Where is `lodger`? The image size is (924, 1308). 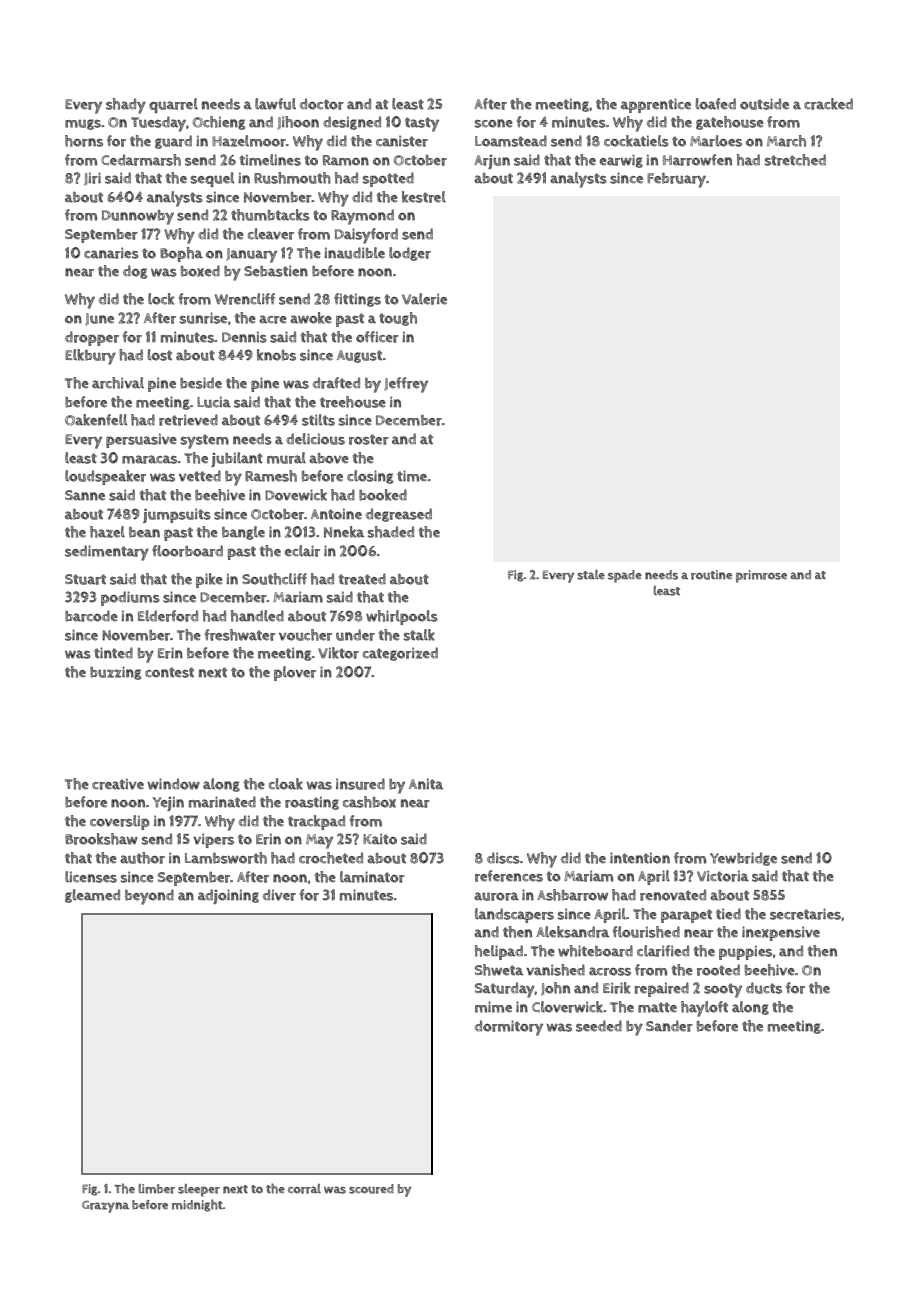
lodger is located at coordinates (410, 254).
